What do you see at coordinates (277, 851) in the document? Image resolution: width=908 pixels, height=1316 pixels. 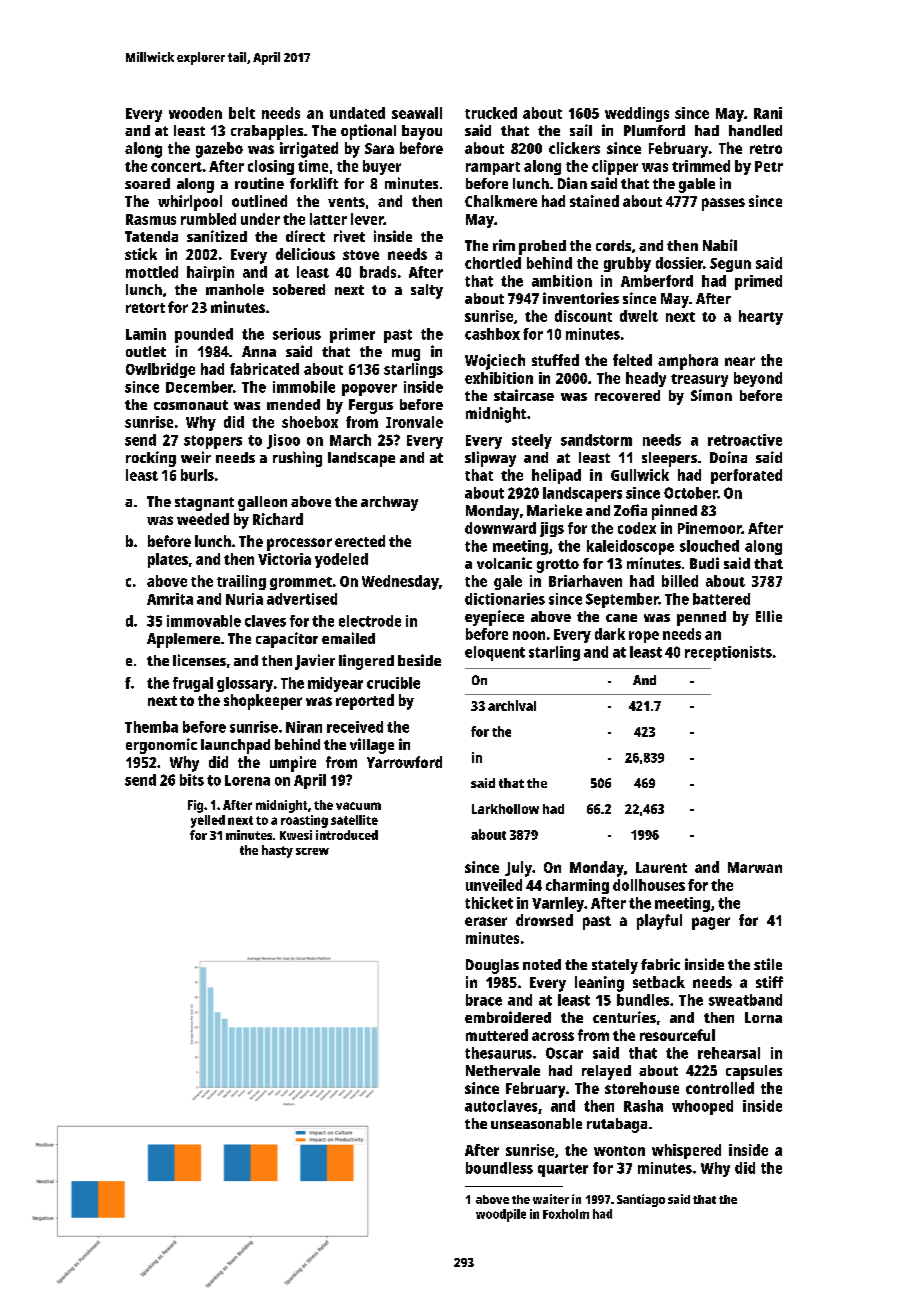 I see `hasty` at bounding box center [277, 851].
